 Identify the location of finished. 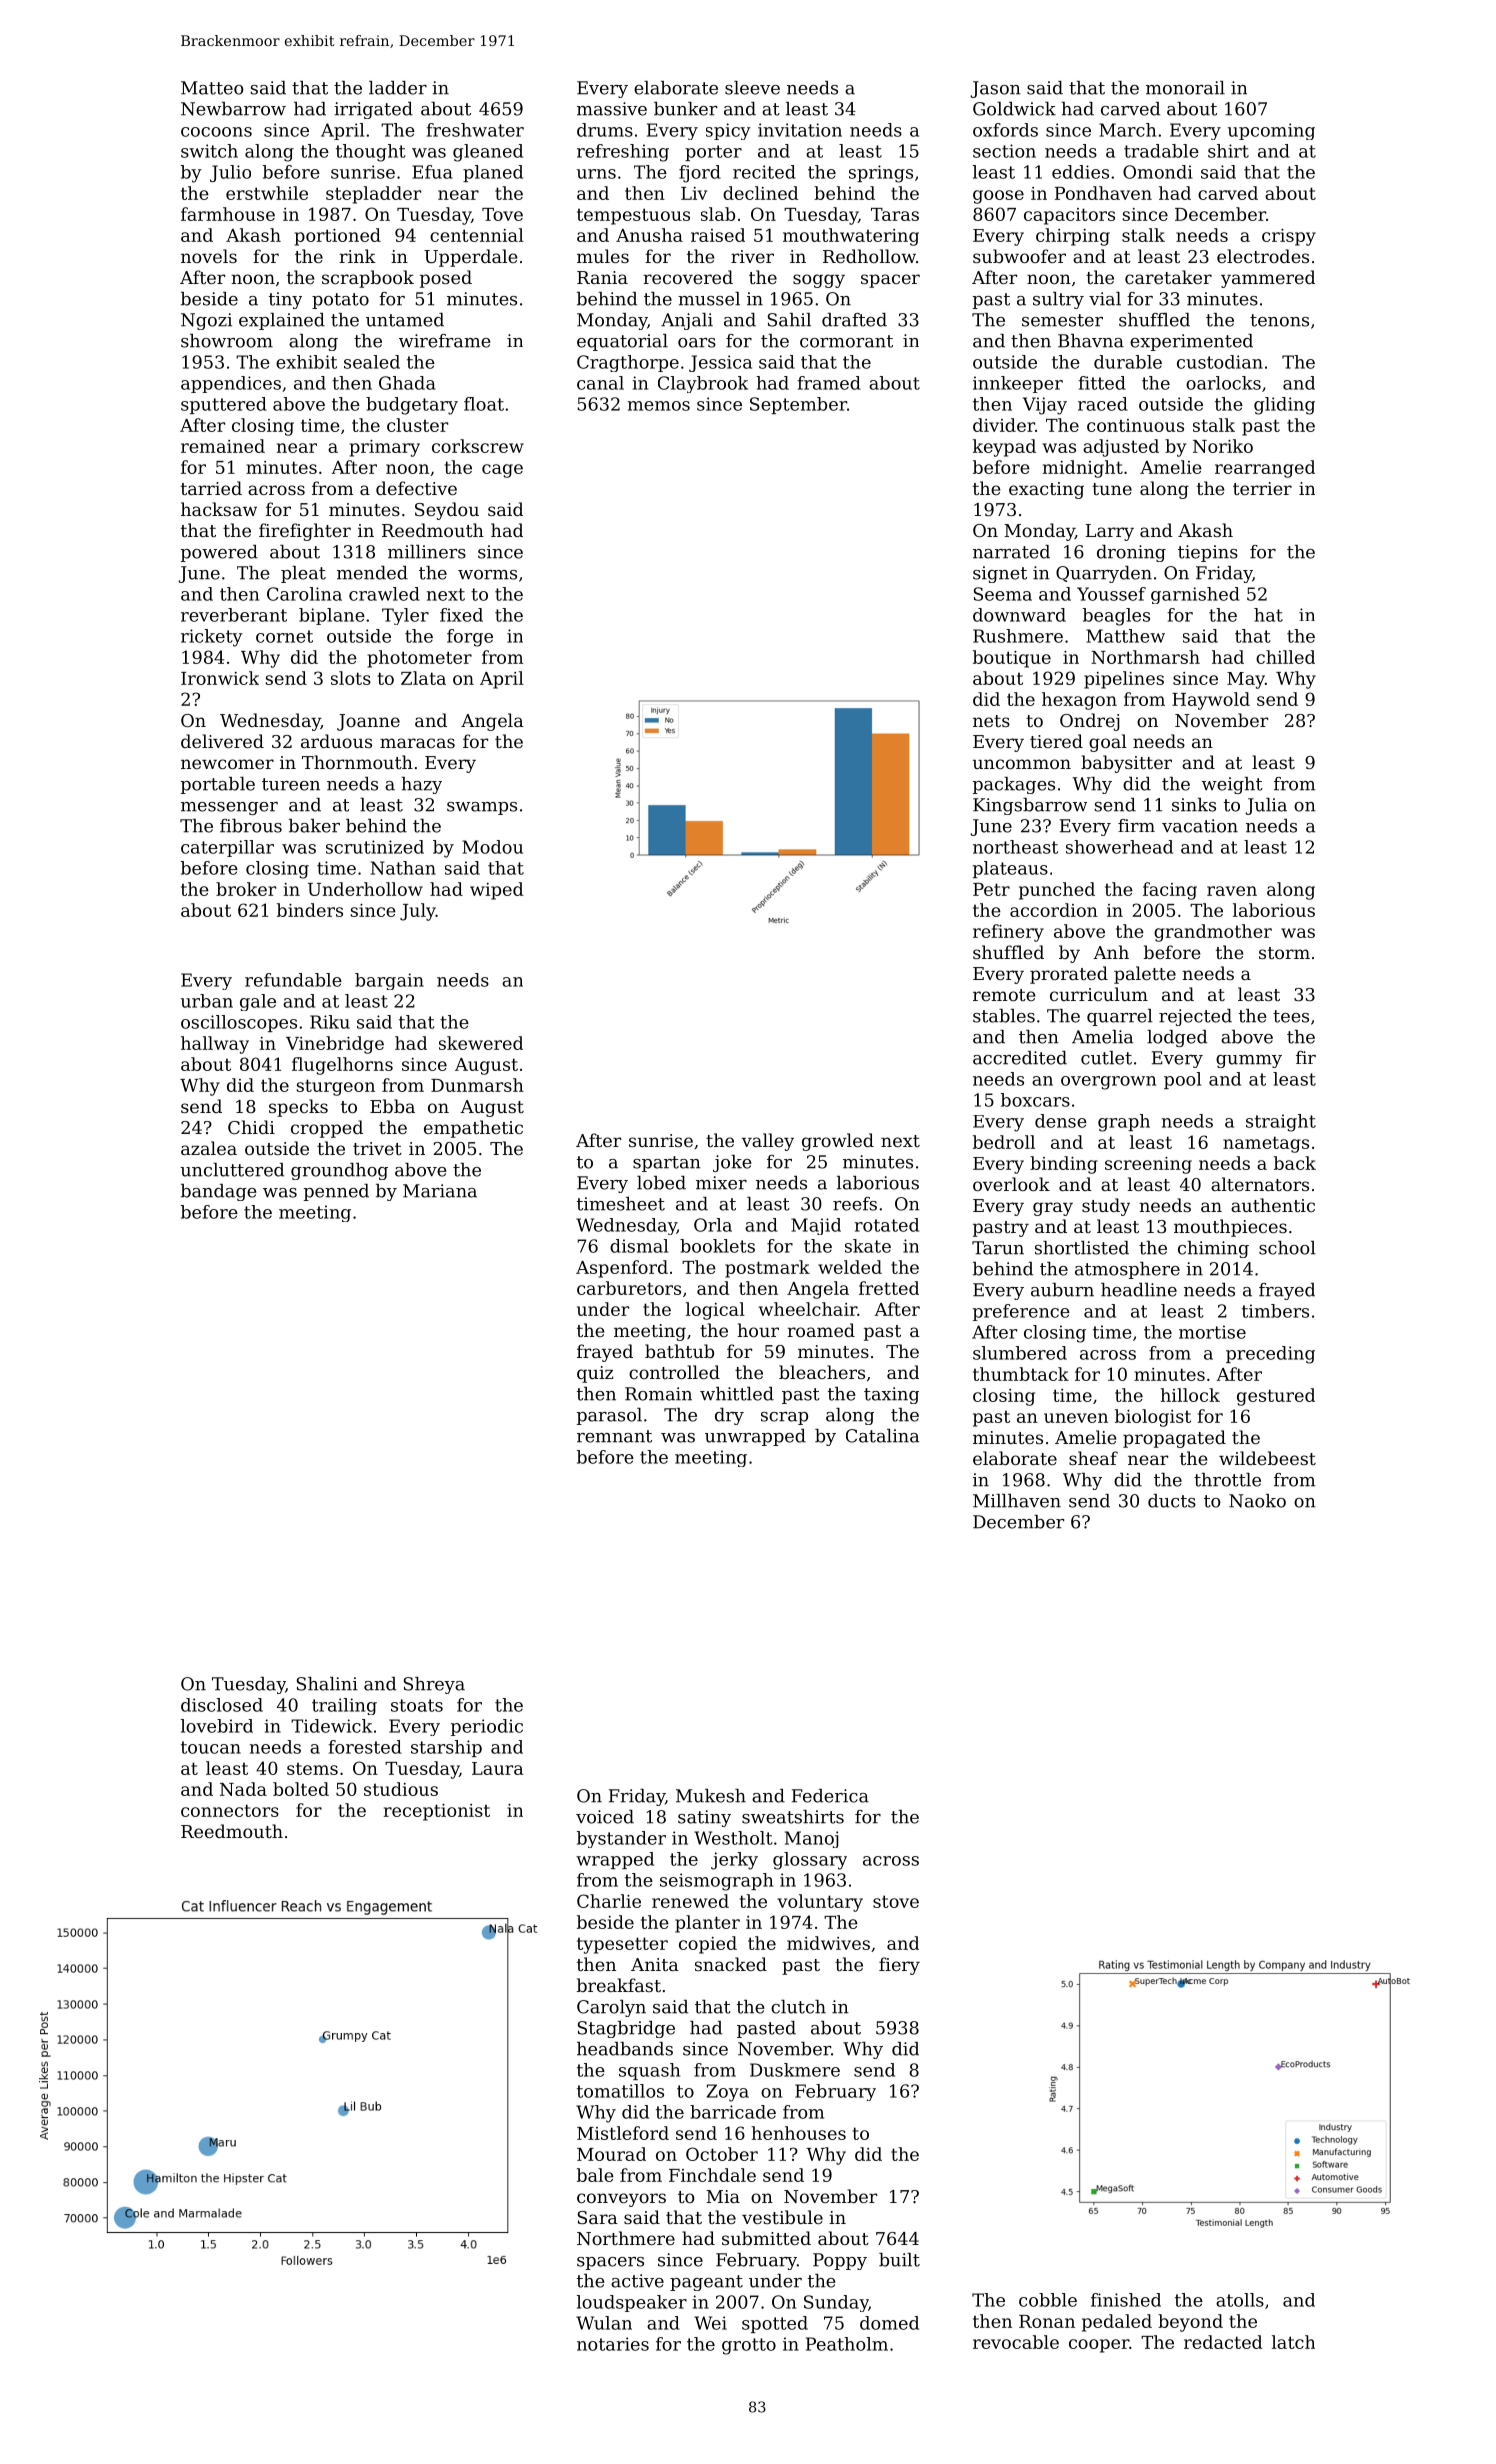
(1126, 2300).
